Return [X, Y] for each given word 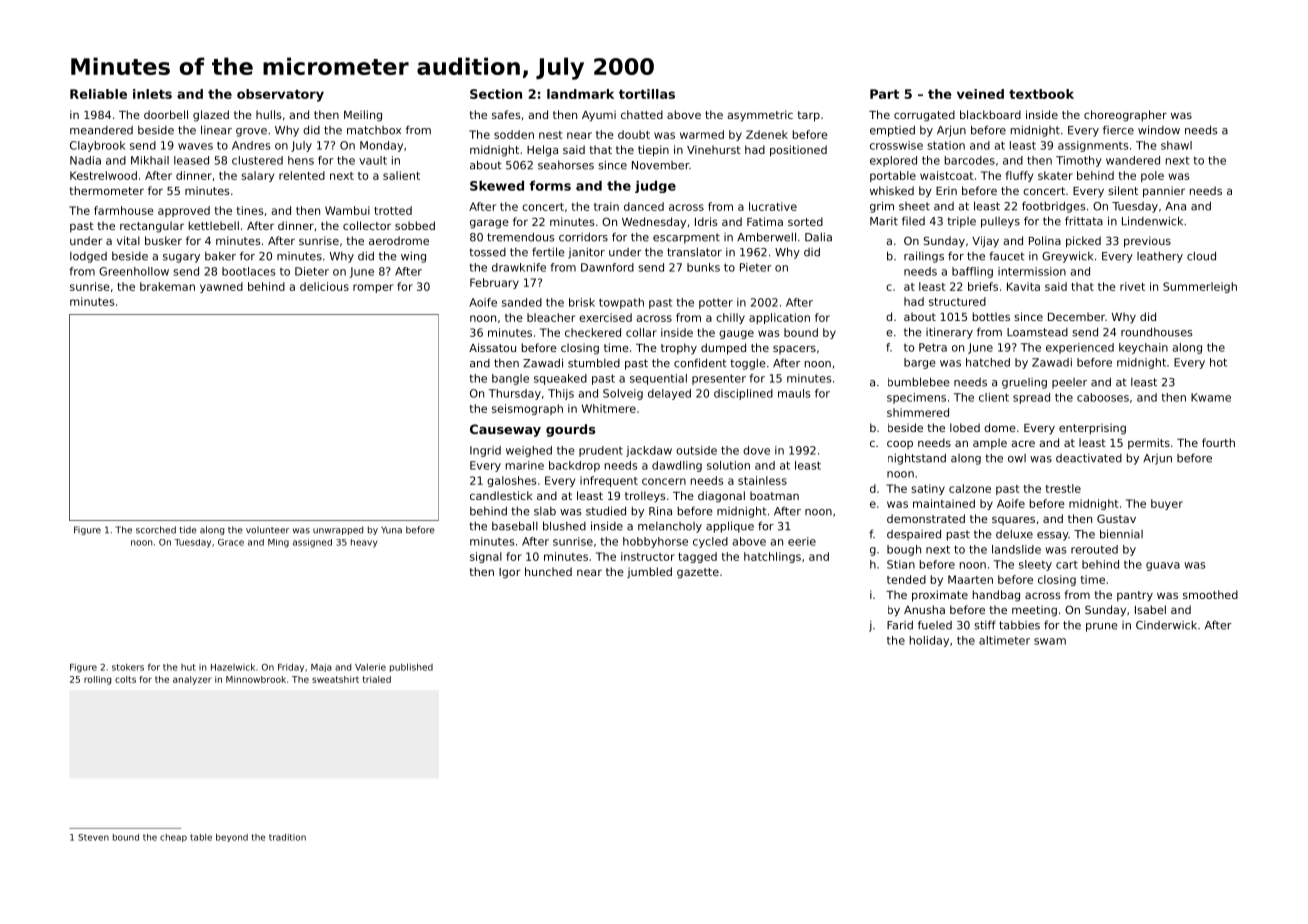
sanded [522, 302]
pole [1152, 176]
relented [302, 175]
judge [655, 187]
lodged [88, 257]
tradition [287, 837]
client [994, 397]
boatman [774, 495]
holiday [929, 641]
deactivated [1089, 458]
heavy [364, 543]
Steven [93, 837]
